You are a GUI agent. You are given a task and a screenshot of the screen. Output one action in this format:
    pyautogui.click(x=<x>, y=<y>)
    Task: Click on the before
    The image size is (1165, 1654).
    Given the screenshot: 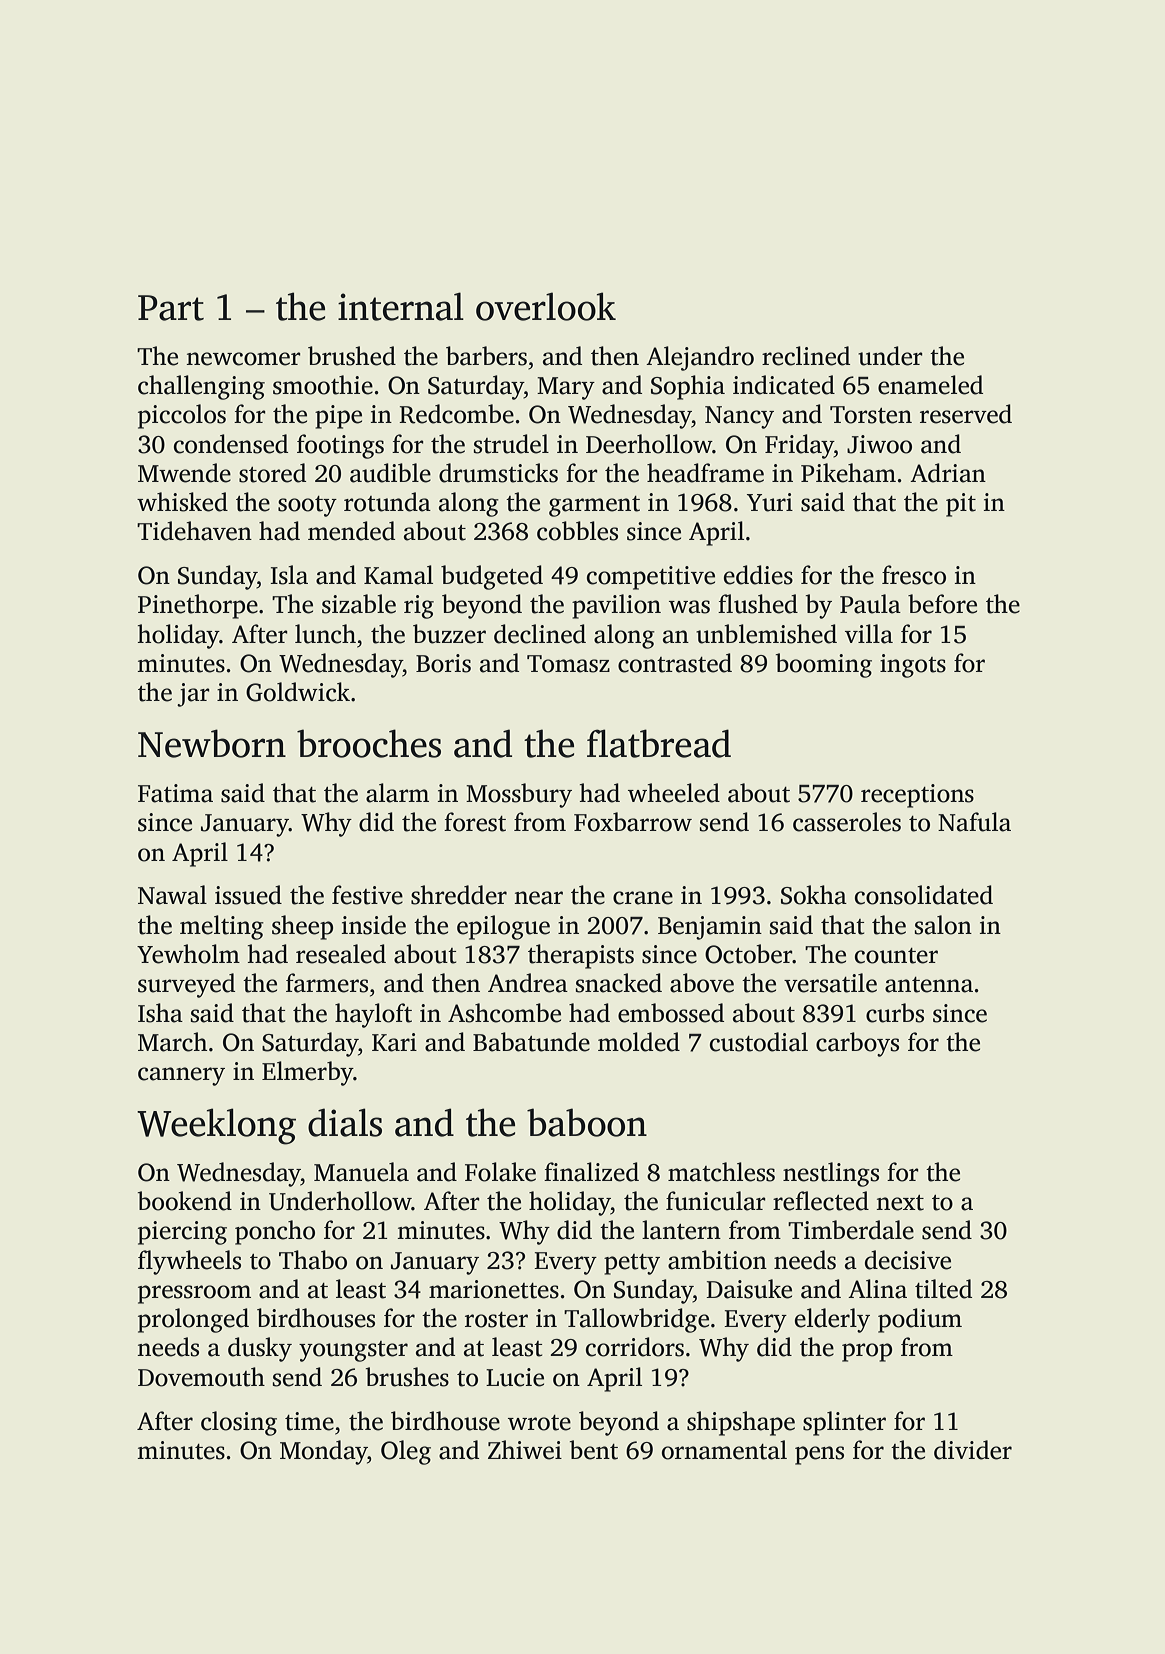 What is the action you would take?
    pyautogui.click(x=942, y=604)
